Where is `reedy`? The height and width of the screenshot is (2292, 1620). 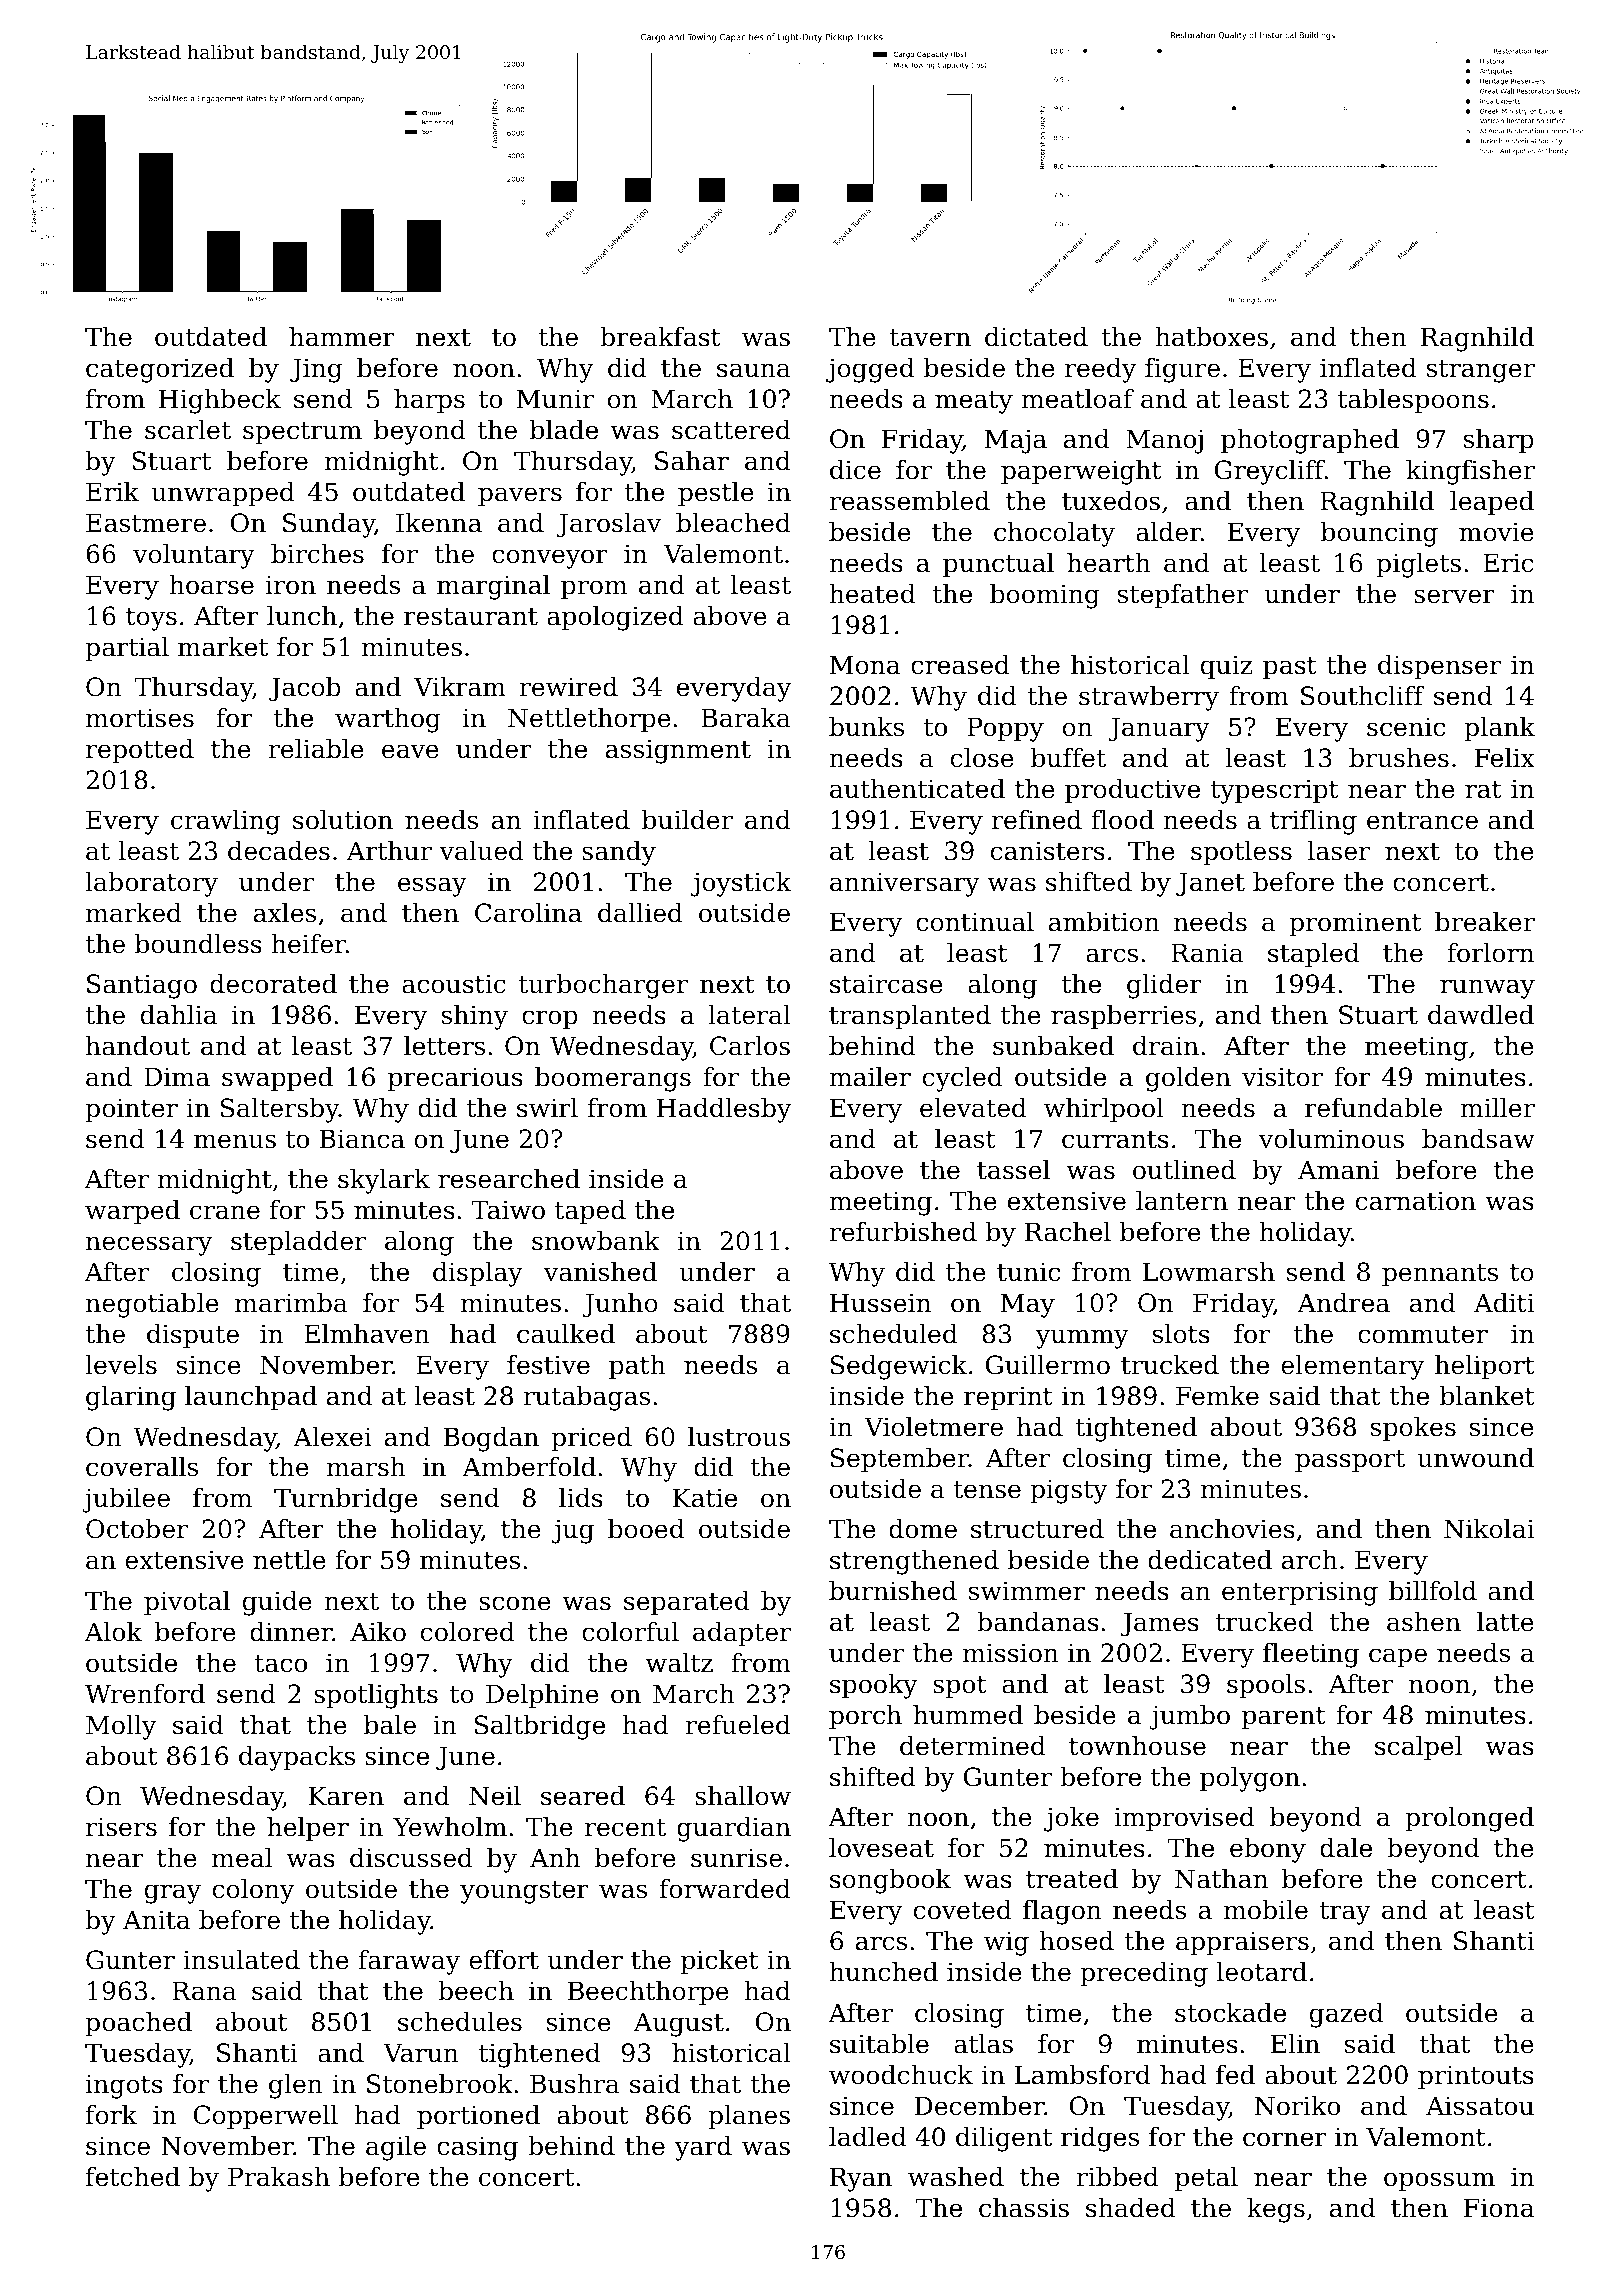 reedy is located at coordinates (1100, 370).
